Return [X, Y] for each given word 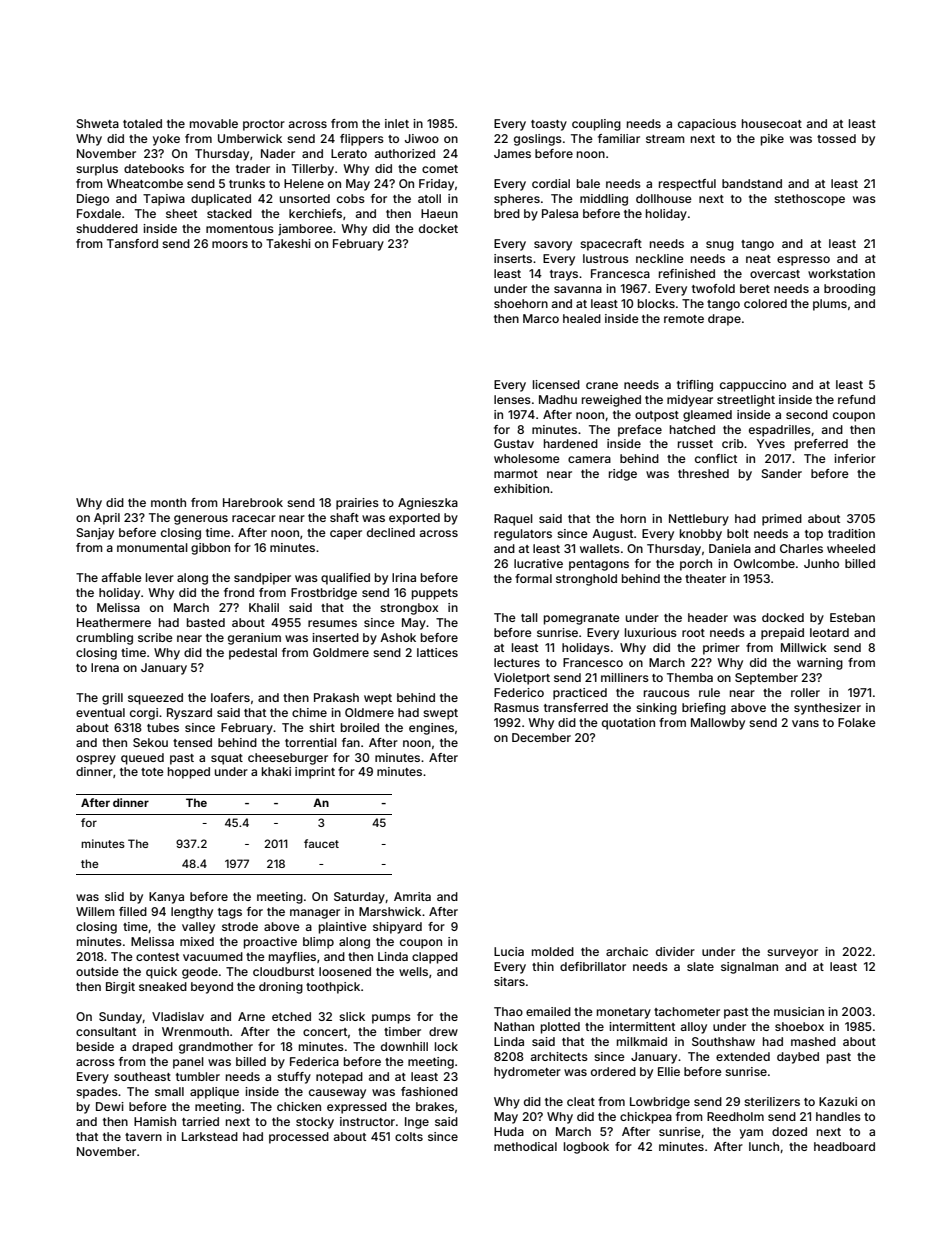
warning [820, 664]
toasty [549, 125]
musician [799, 1011]
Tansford [132, 243]
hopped [189, 773]
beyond [212, 988]
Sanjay [95, 534]
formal [533, 578]
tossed [836, 138]
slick [352, 1016]
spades [97, 1093]
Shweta [98, 123]
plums [830, 305]
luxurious [651, 632]
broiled [360, 727]
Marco [541, 318]
